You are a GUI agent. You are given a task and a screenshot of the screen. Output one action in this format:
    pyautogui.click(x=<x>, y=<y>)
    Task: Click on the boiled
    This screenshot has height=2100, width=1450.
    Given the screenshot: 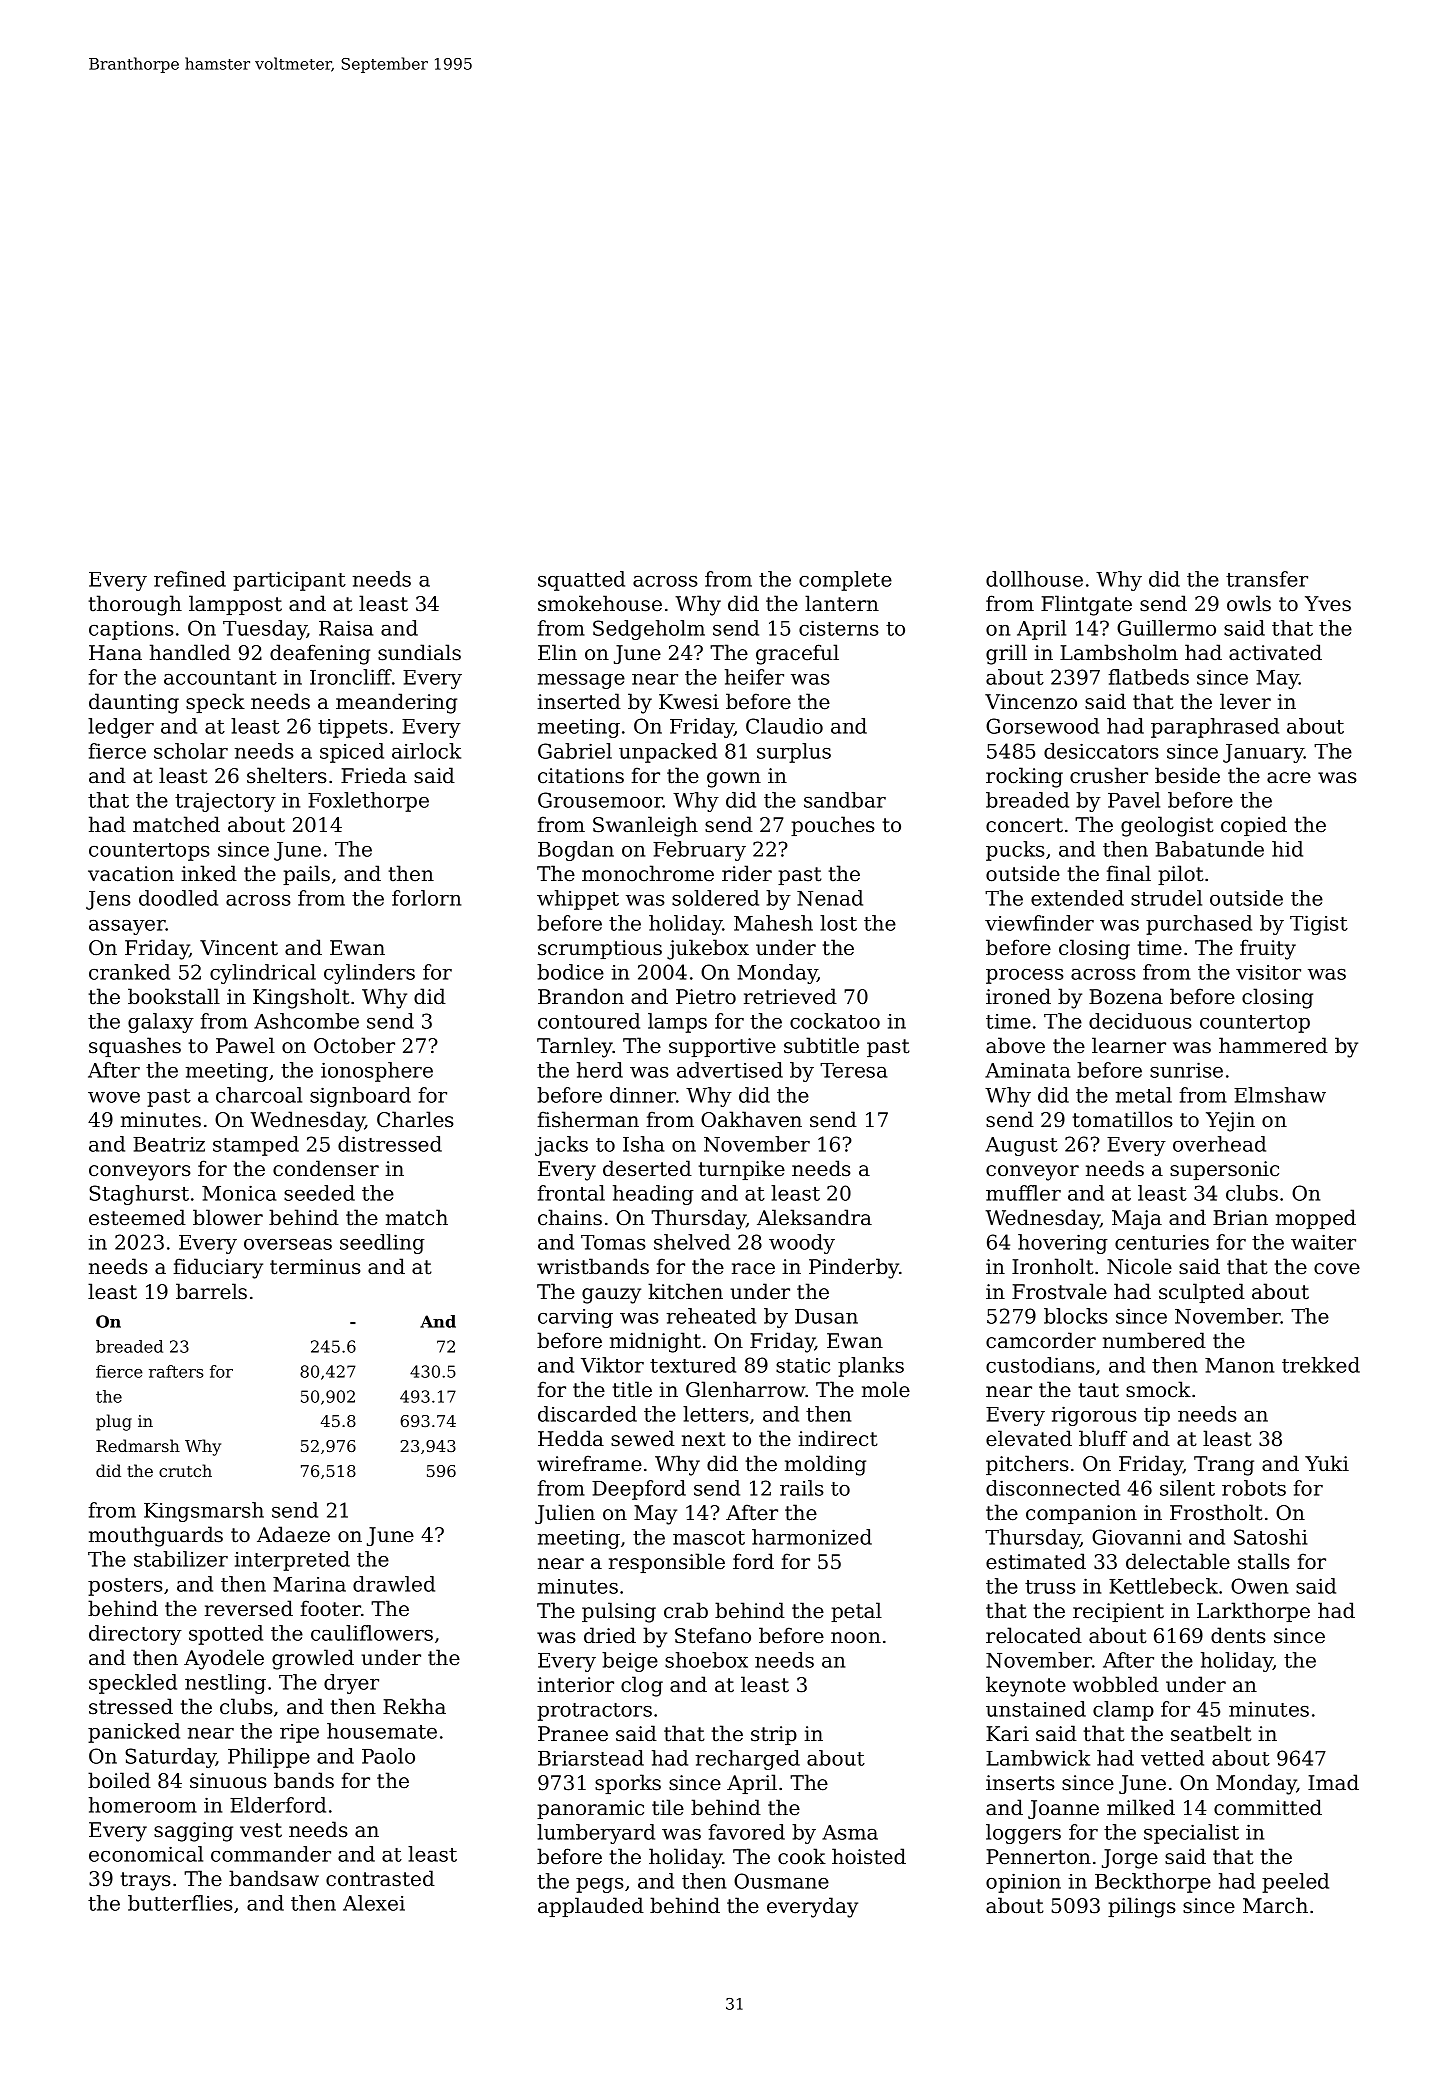 What is the action you would take?
    pyautogui.click(x=119, y=1780)
